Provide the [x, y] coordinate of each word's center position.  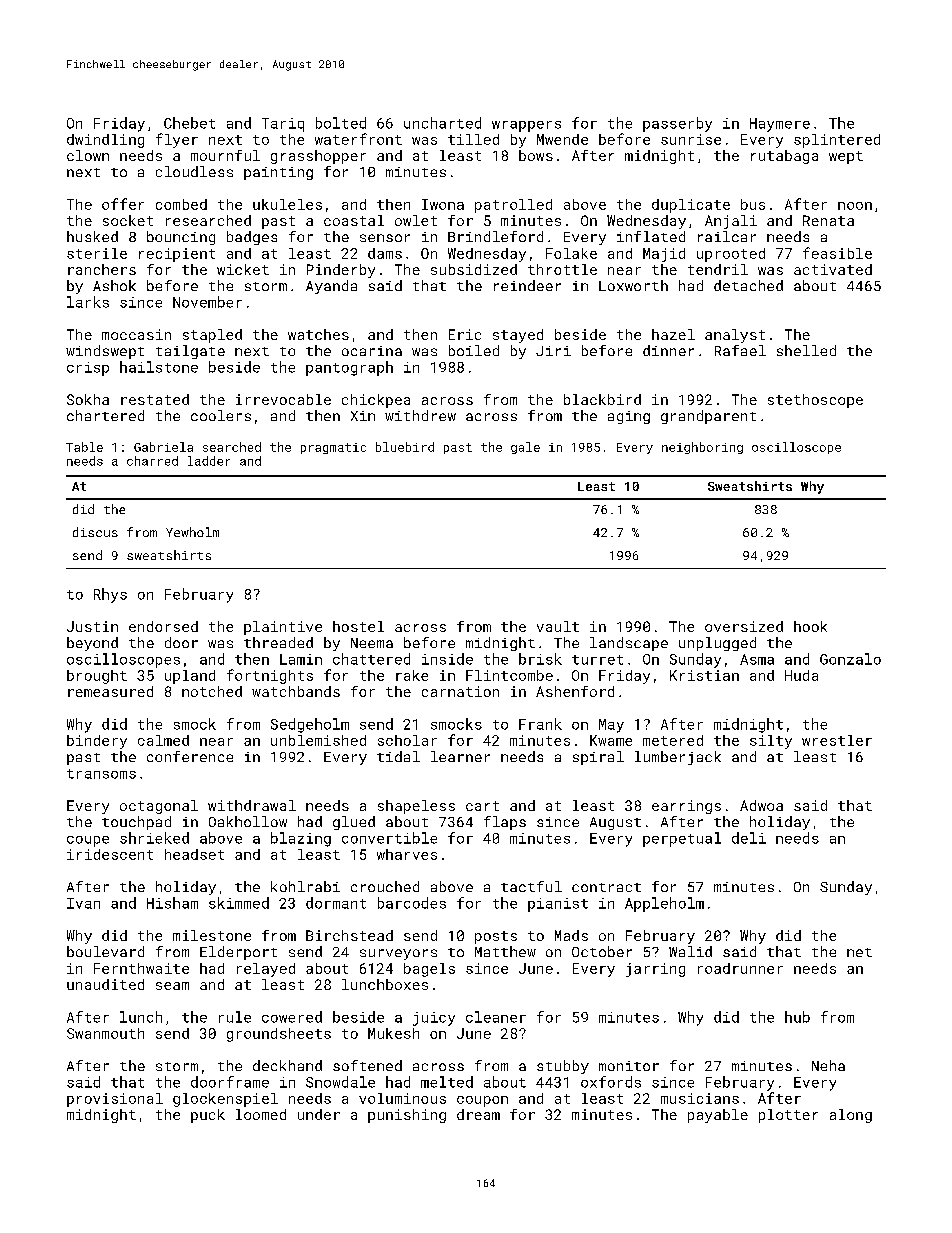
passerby [677, 124]
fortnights [270, 676]
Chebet [189, 123]
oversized [744, 626]
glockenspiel [225, 1100]
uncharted [442, 123]
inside [447, 659]
